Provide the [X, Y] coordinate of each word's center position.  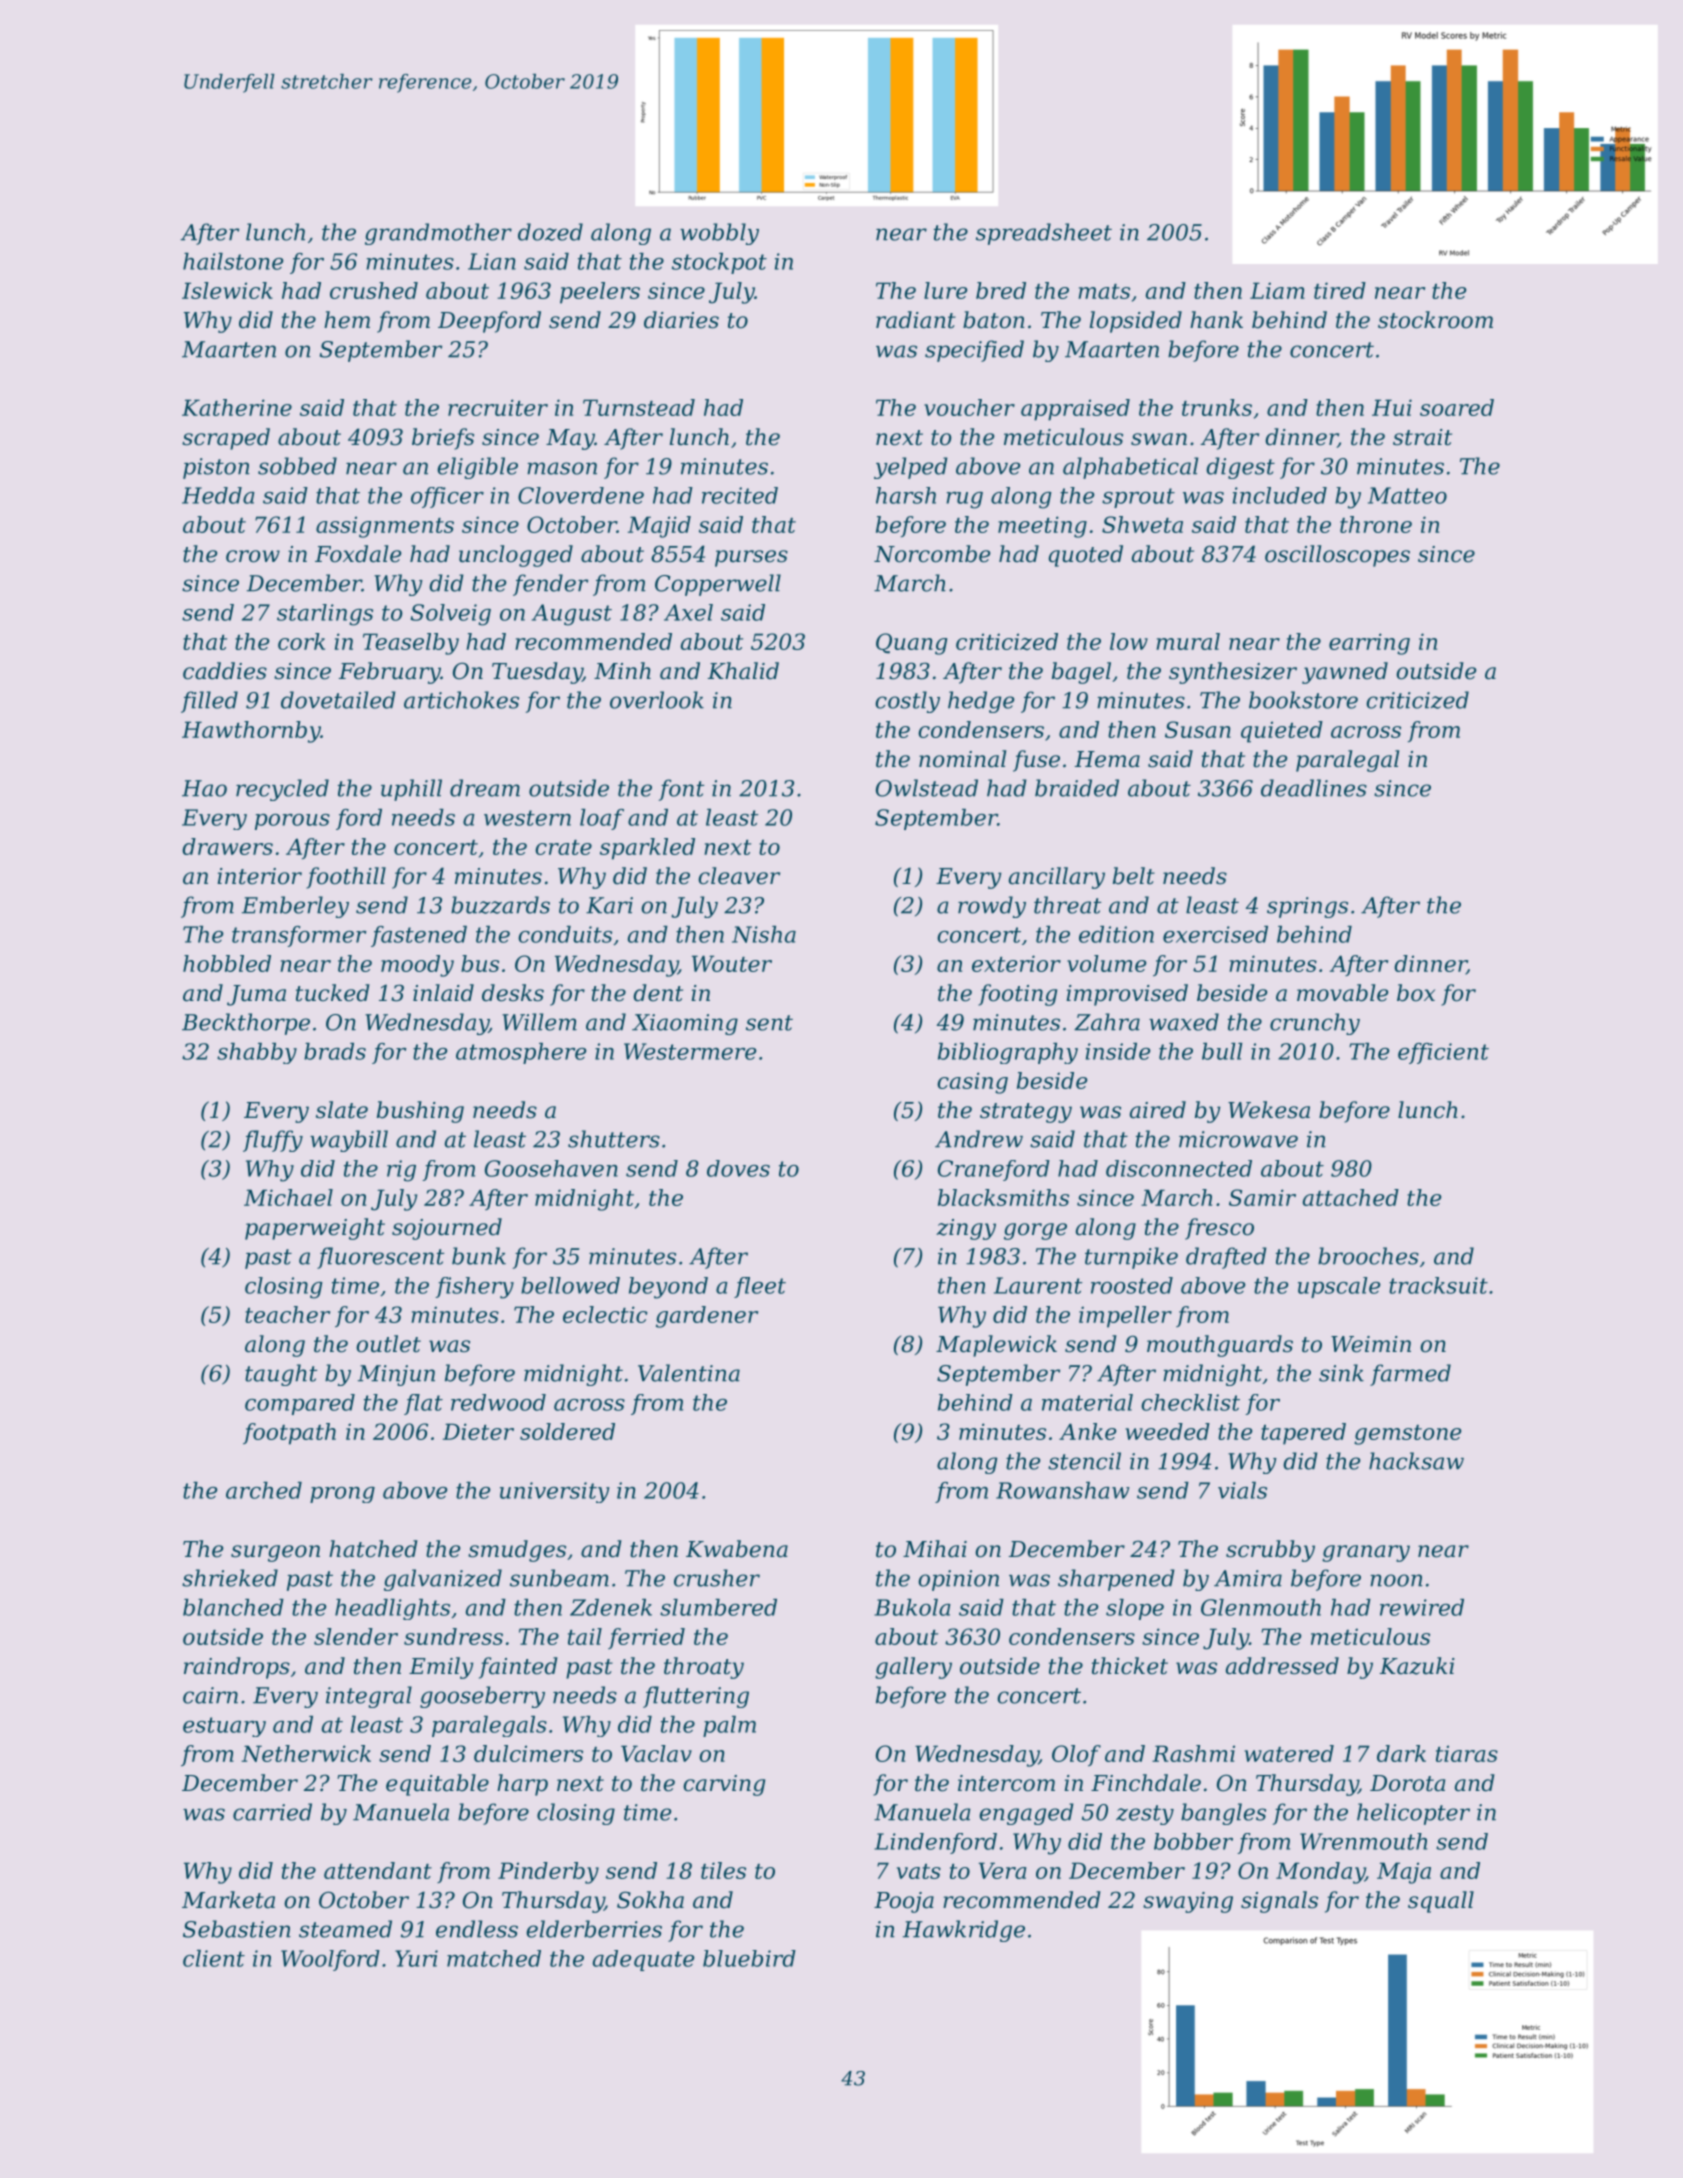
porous [292, 822]
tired [1340, 290]
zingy [966, 1229]
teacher [287, 1314]
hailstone [233, 261]
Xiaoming [685, 1024]
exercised [1215, 934]
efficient [1443, 1053]
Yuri [416, 1958]
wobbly [719, 234]
